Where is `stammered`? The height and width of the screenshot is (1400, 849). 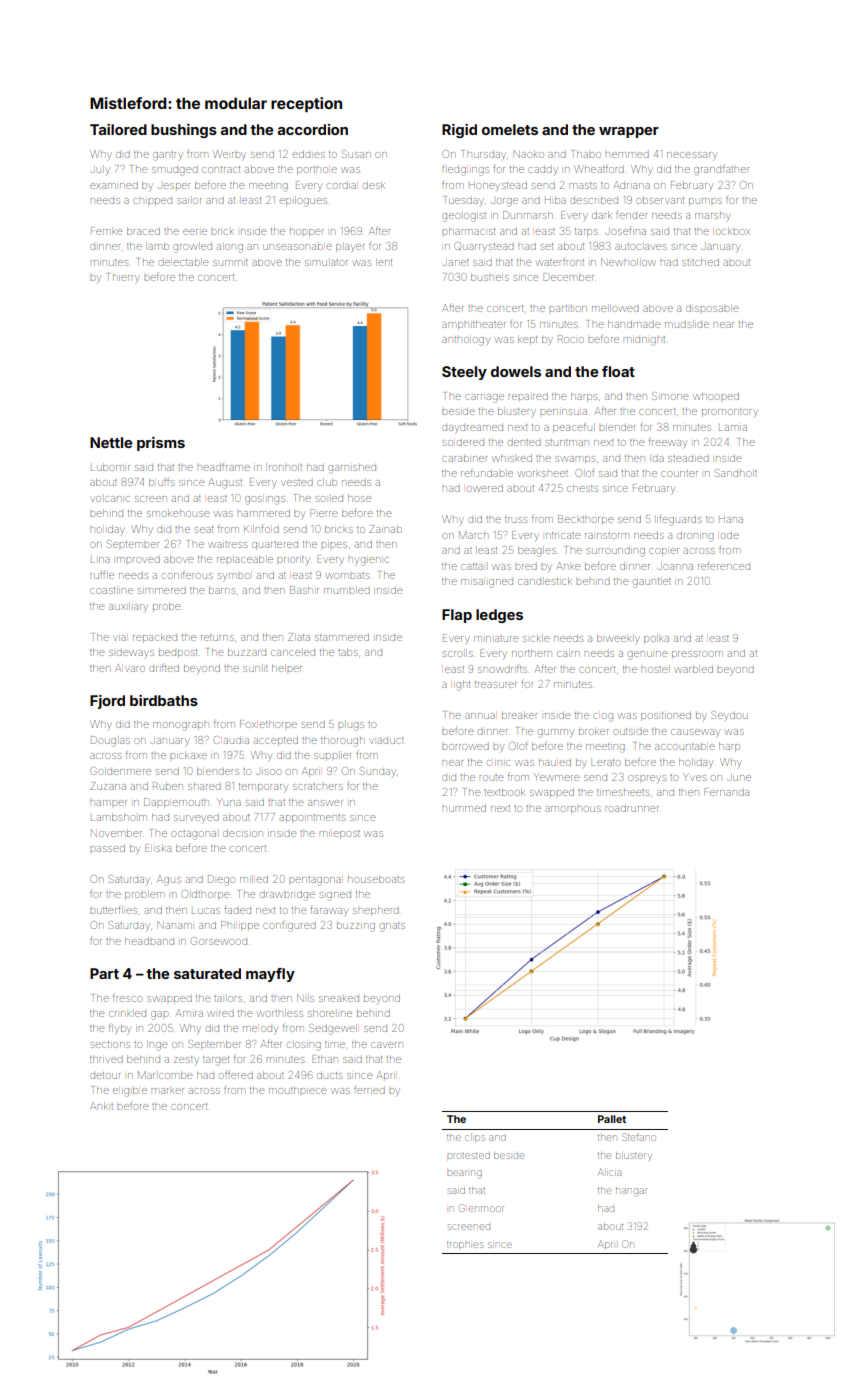
stammered is located at coordinates (342, 637).
